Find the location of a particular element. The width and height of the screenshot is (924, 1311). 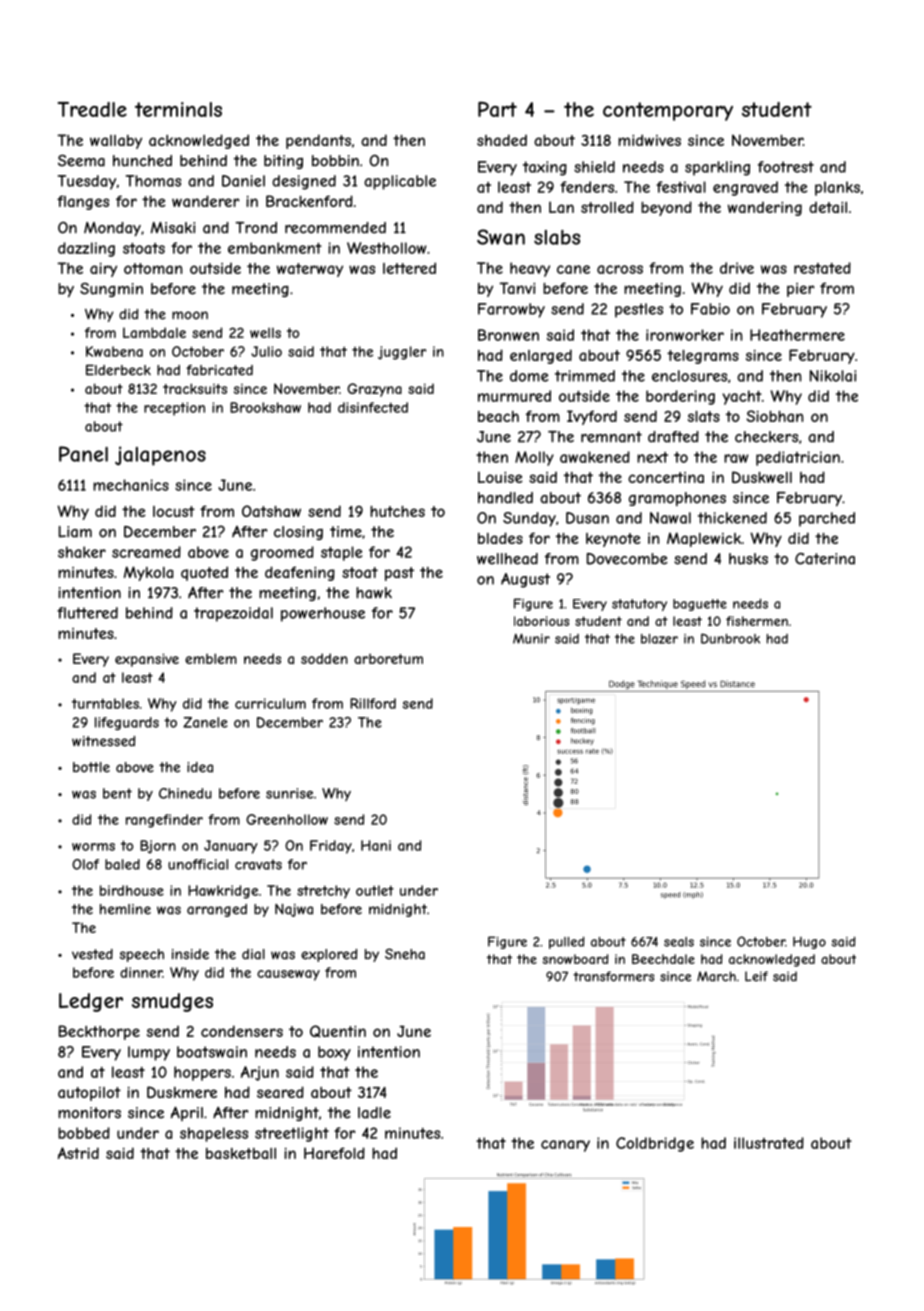

Greenhollow is located at coordinates (287, 819).
